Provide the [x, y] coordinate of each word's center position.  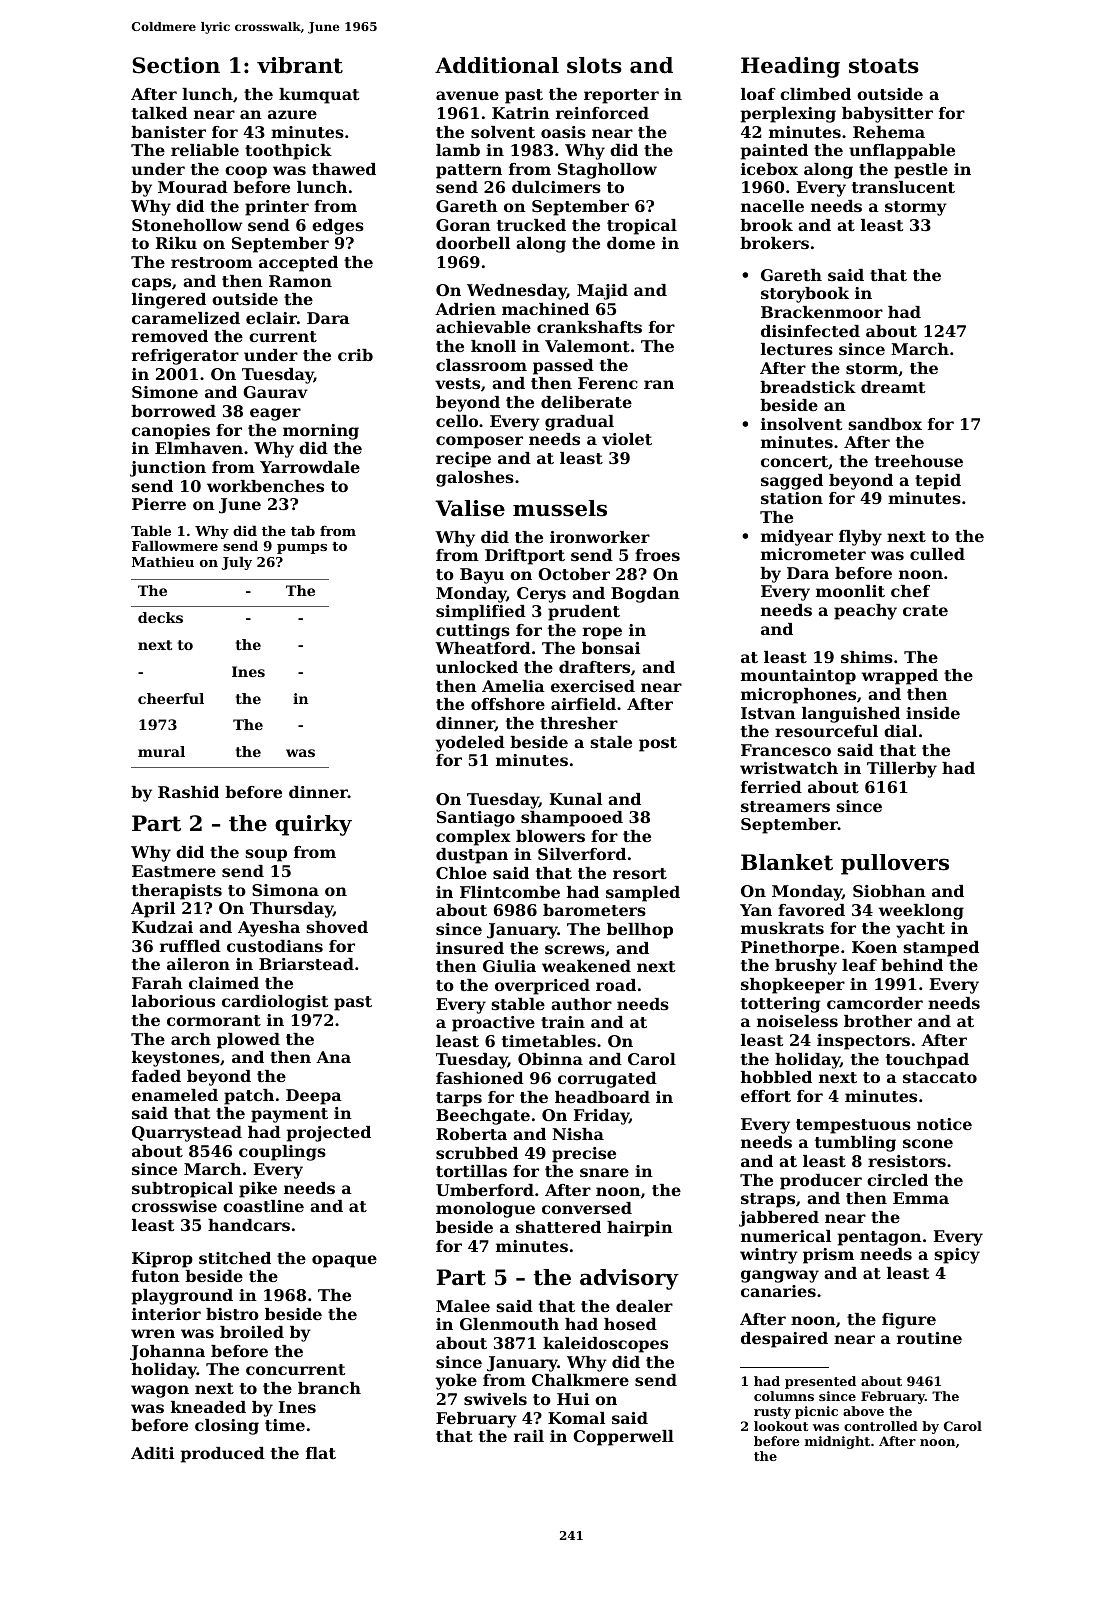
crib [355, 355]
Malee [463, 1306]
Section [176, 65]
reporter [621, 96]
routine [929, 1338]
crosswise [174, 1206]
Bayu [482, 576]
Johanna [167, 1353]
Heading [790, 67]
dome [631, 243]
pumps [302, 549]
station [792, 498]
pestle [921, 171]
